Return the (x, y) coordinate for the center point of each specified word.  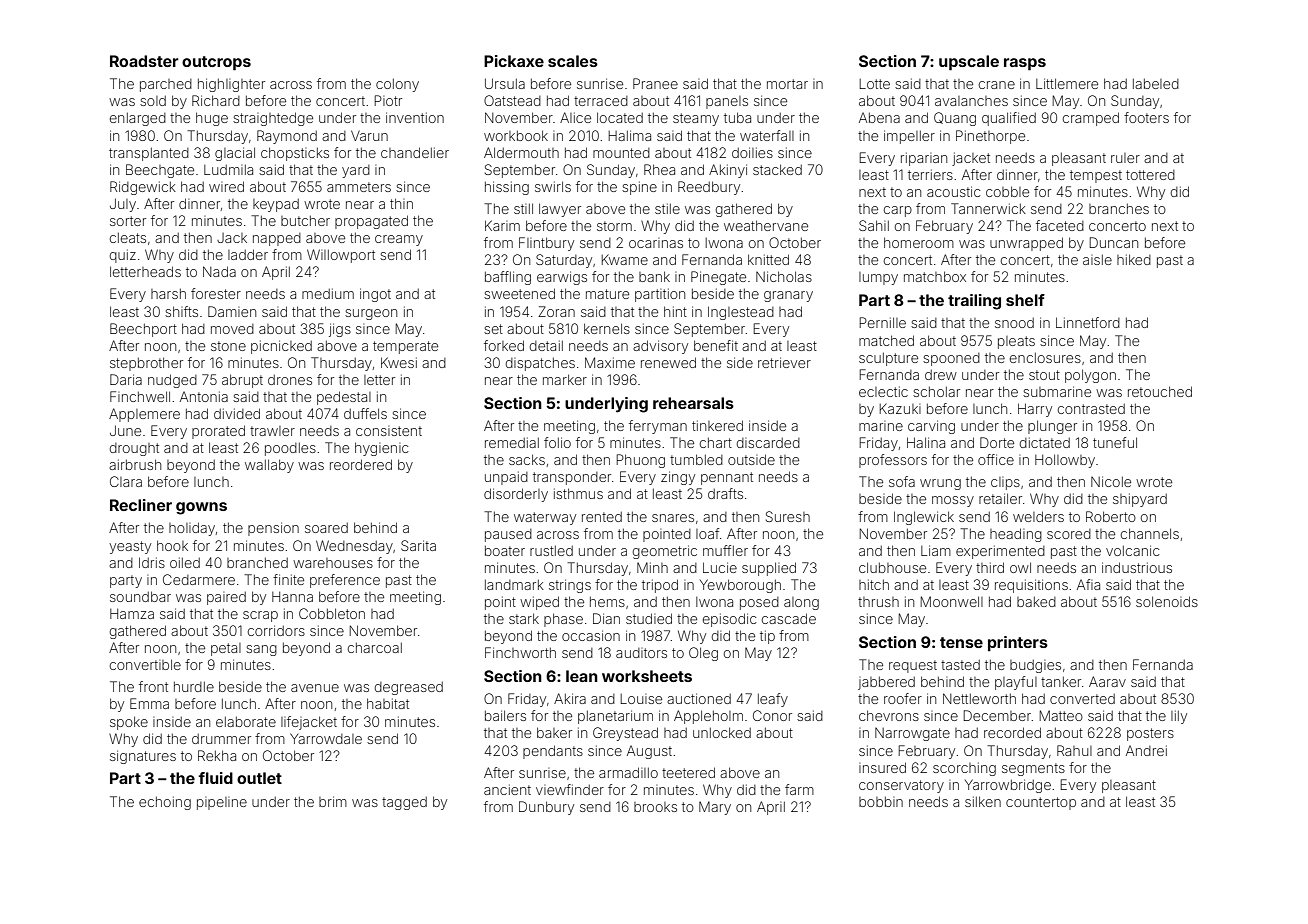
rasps (1025, 64)
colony (397, 85)
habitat (388, 703)
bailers (505, 715)
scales (573, 61)
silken (983, 801)
